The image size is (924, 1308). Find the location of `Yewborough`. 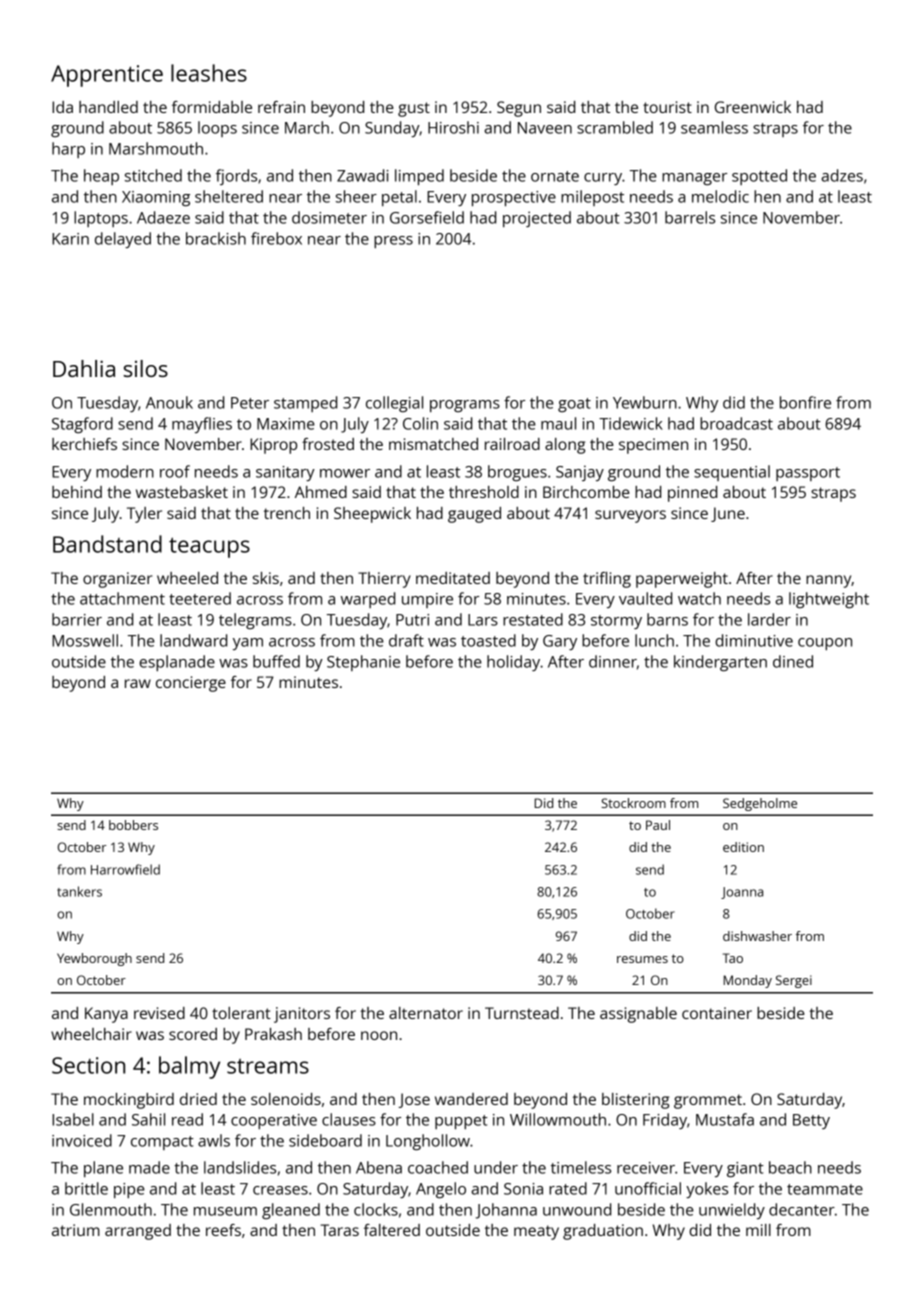

Yewborough is located at coordinates (94, 959).
